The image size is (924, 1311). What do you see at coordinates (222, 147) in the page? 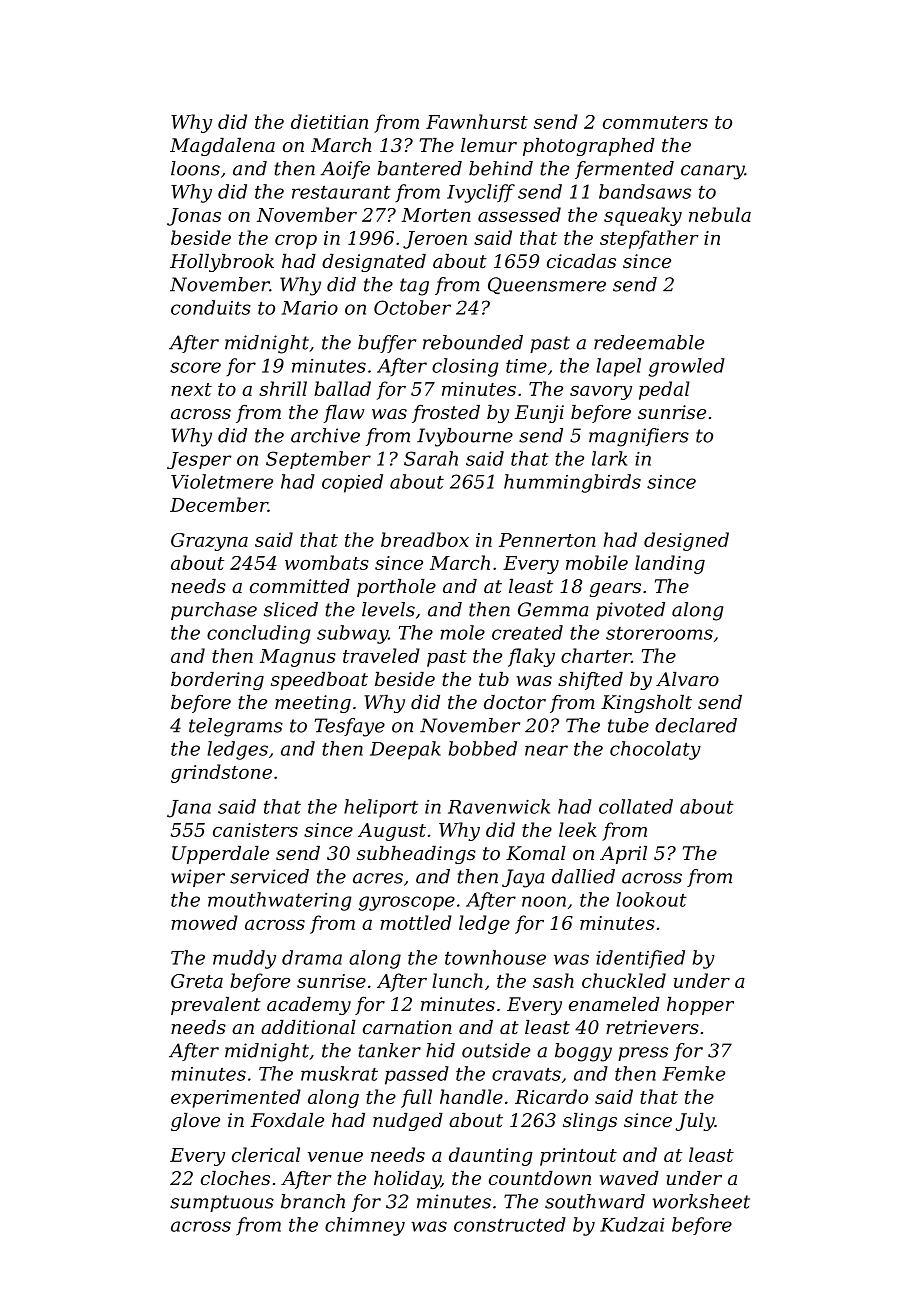
I see `Magdalena` at bounding box center [222, 147].
